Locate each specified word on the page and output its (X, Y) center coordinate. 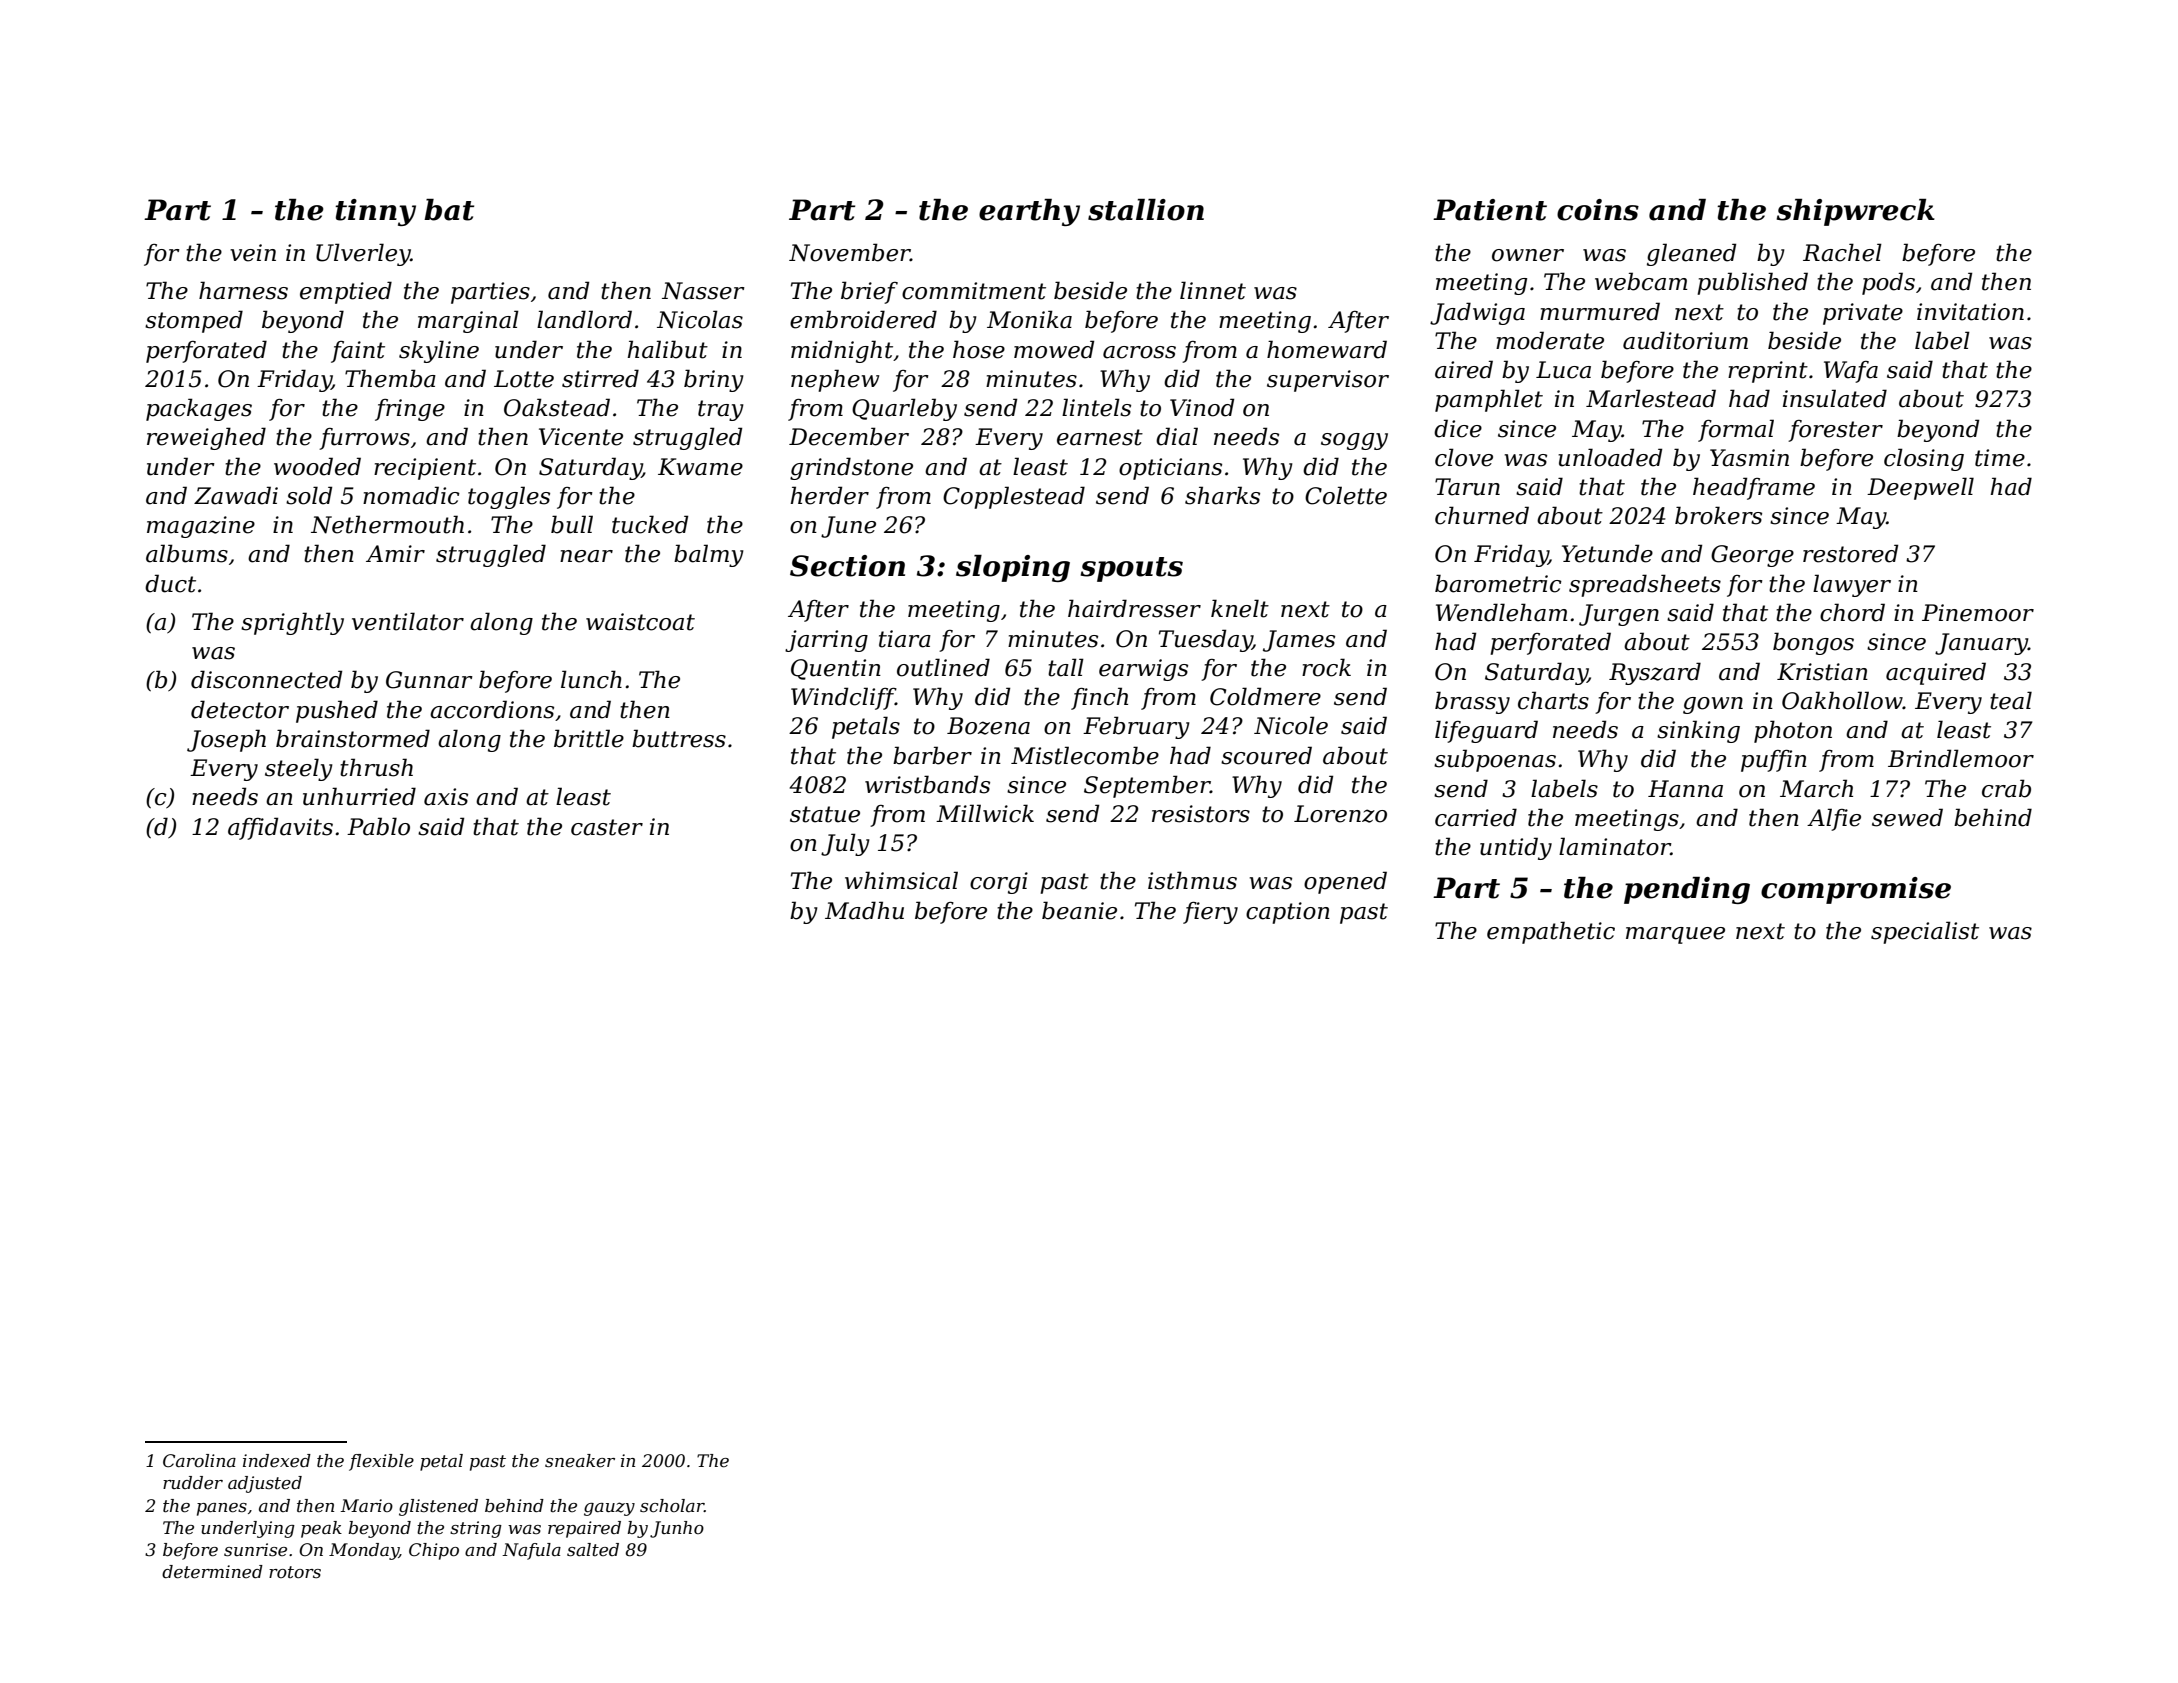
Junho (677, 1529)
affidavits (280, 828)
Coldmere (1265, 696)
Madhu (864, 910)
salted (593, 1550)
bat (449, 210)
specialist (1925, 932)
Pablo (378, 826)
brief (869, 292)
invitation (1970, 312)
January (1981, 644)
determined (212, 1572)
